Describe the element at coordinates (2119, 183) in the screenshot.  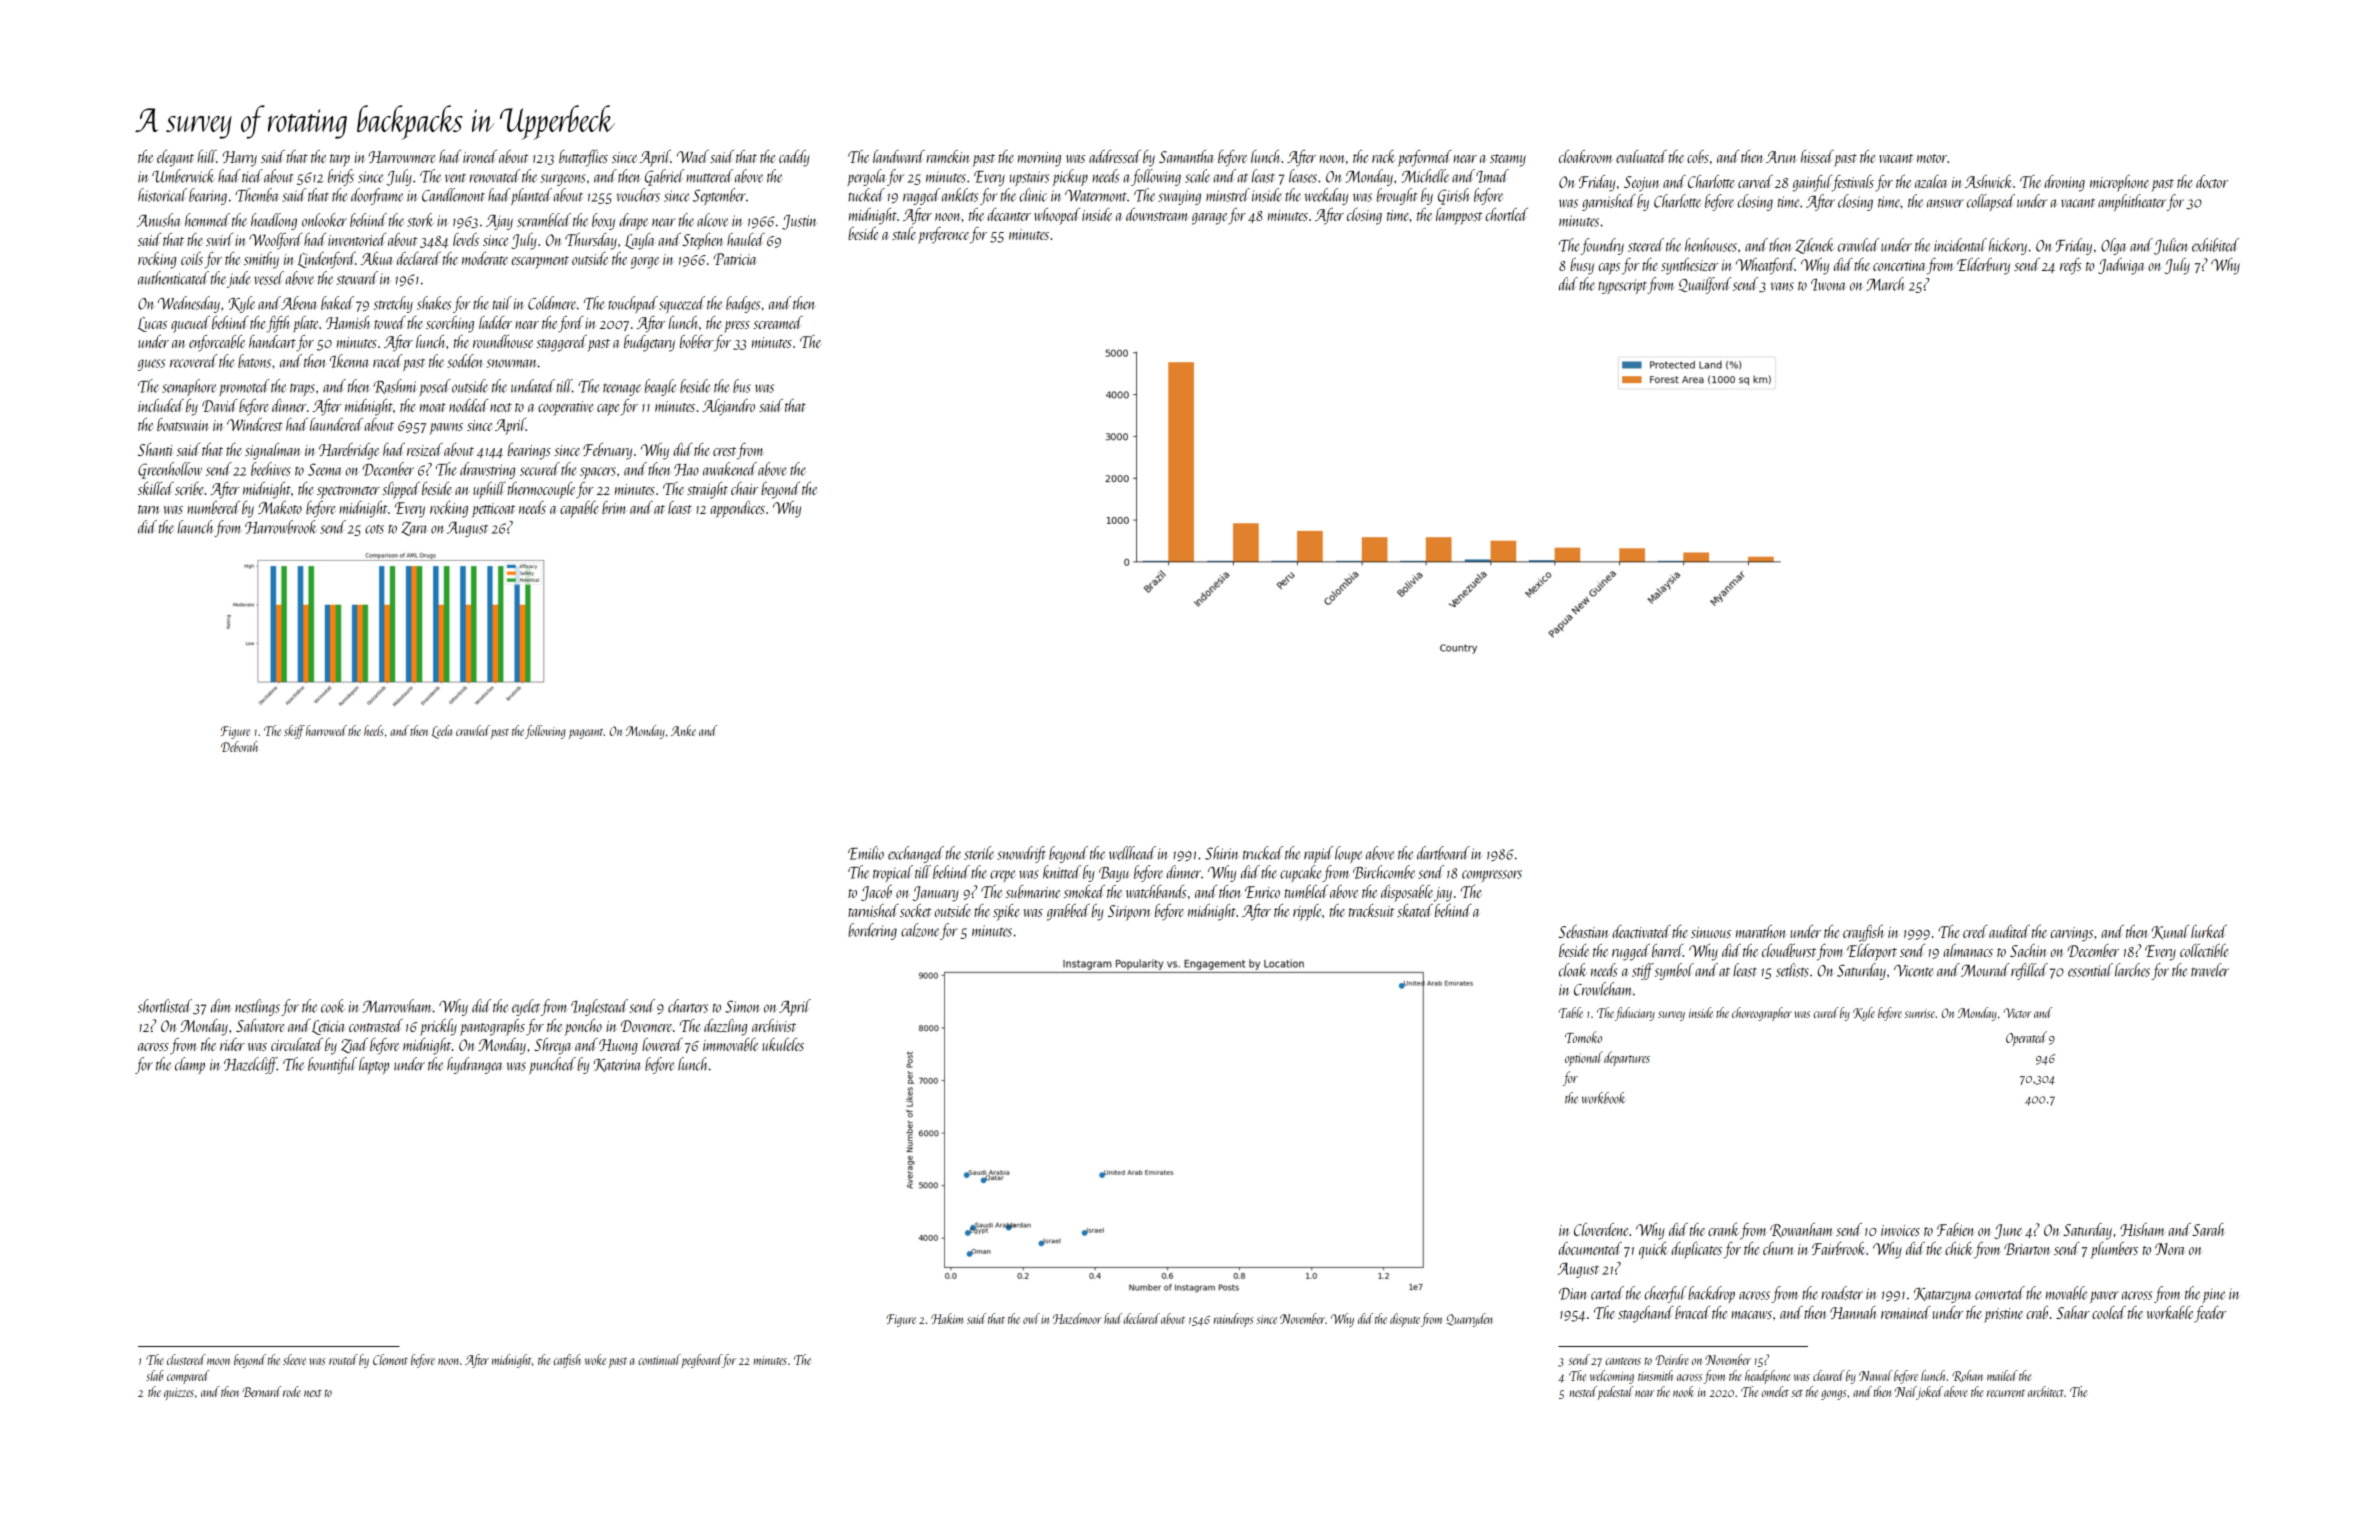
I see `microphone` at that location.
